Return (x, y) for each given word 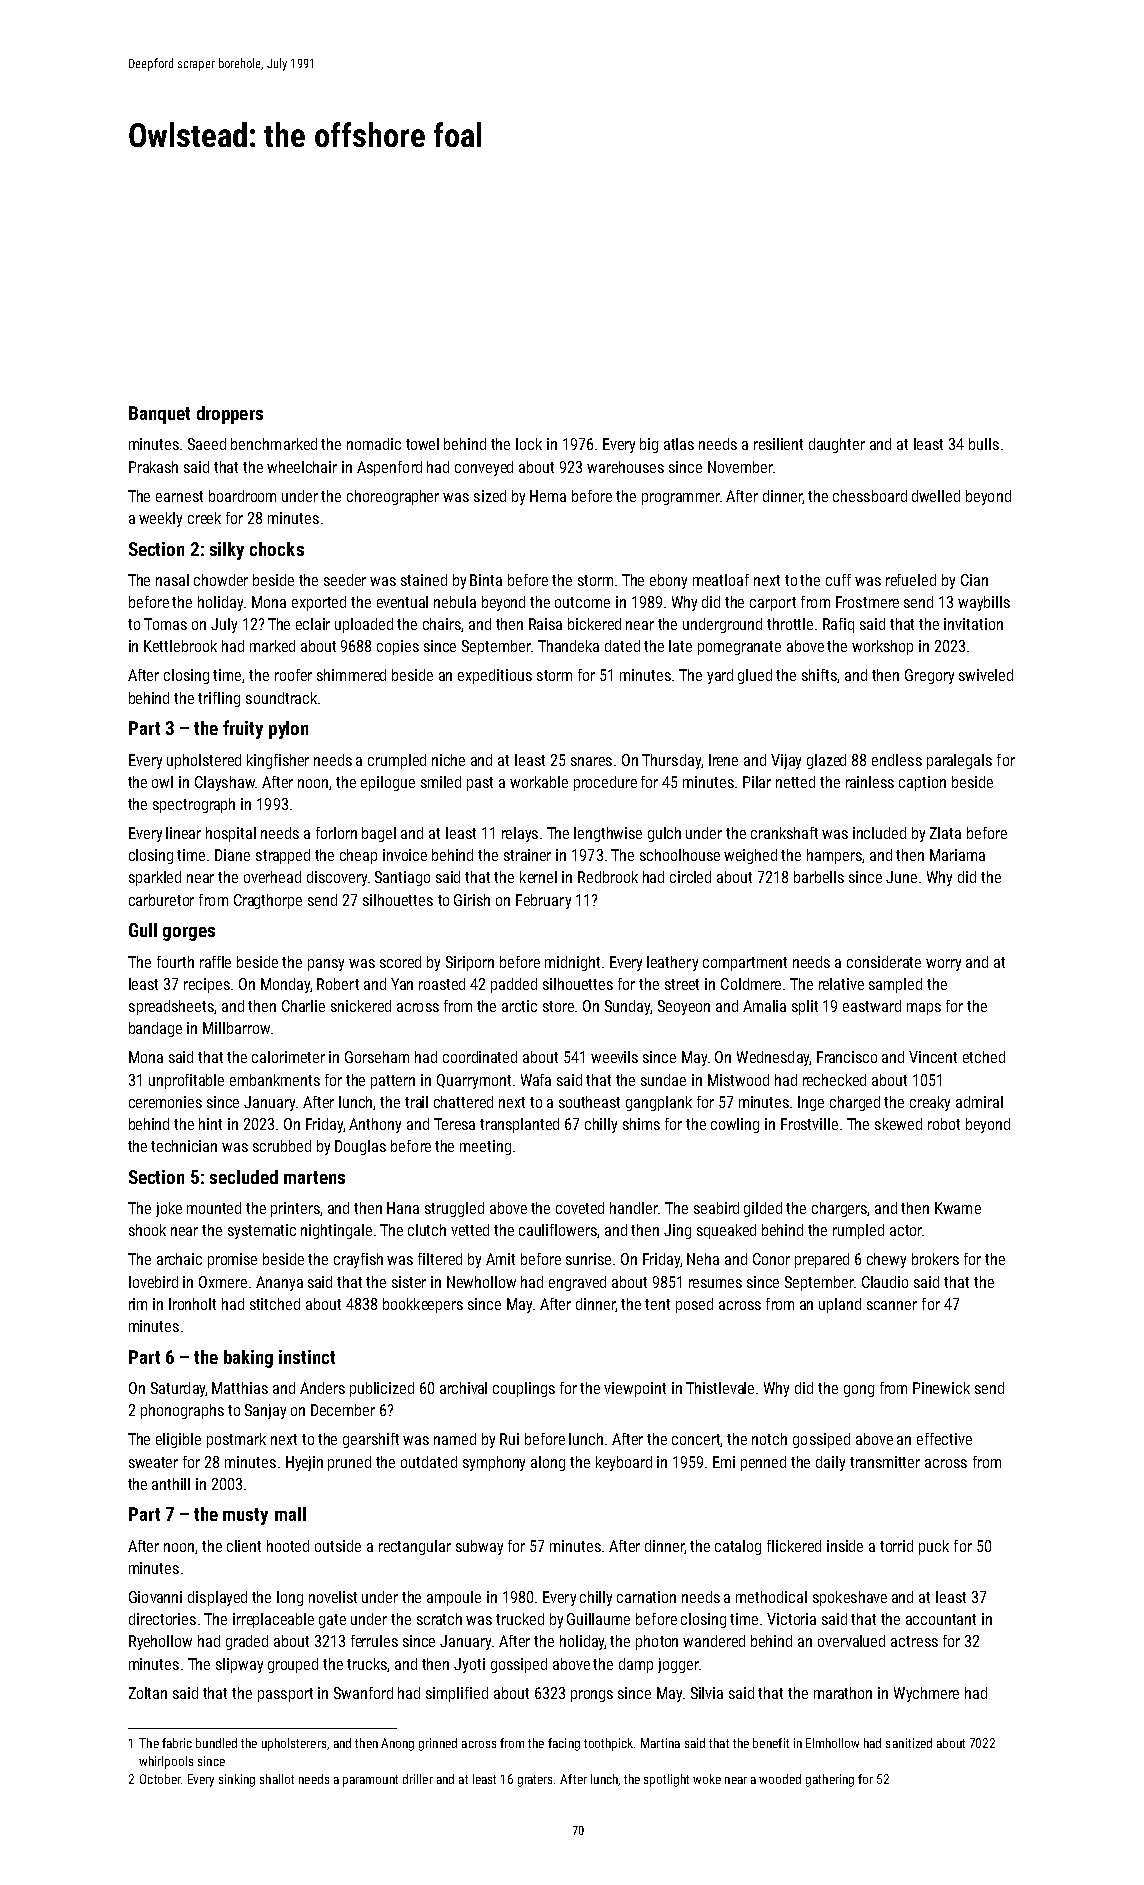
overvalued (851, 1641)
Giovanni (155, 1597)
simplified (457, 1694)
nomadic (374, 444)
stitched (275, 1304)
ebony (668, 581)
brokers (935, 1259)
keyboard (624, 1463)
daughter (837, 445)
